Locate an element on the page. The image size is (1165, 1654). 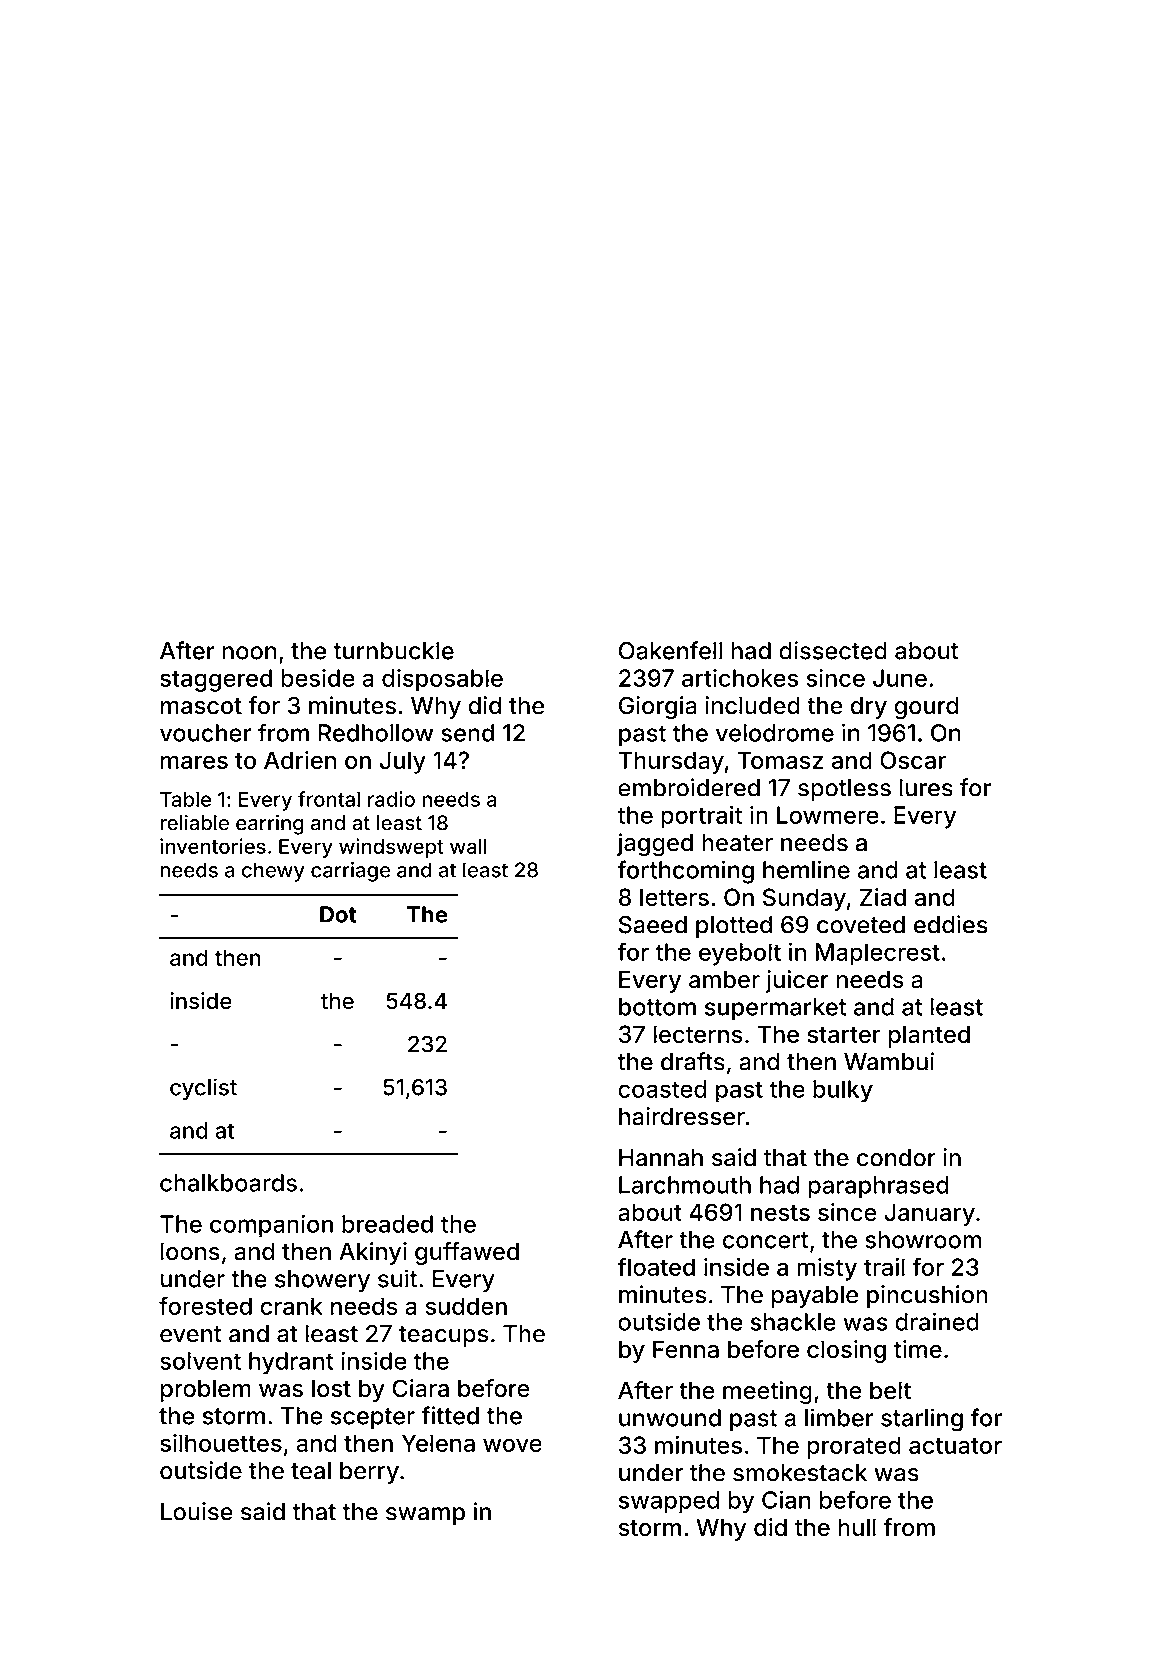
swamp is located at coordinates (425, 1516).
